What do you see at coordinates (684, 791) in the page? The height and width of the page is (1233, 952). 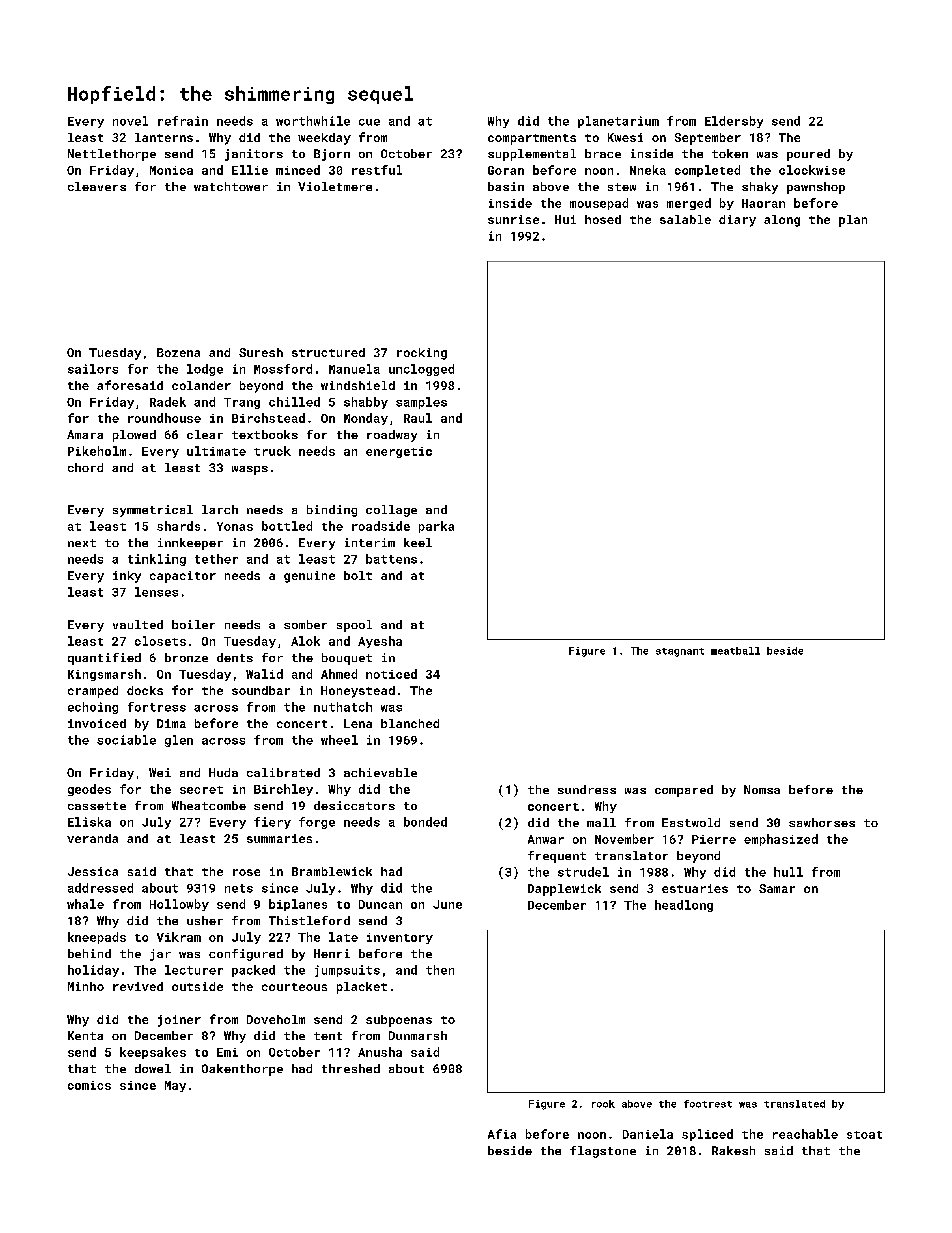 I see `compared` at bounding box center [684, 791].
